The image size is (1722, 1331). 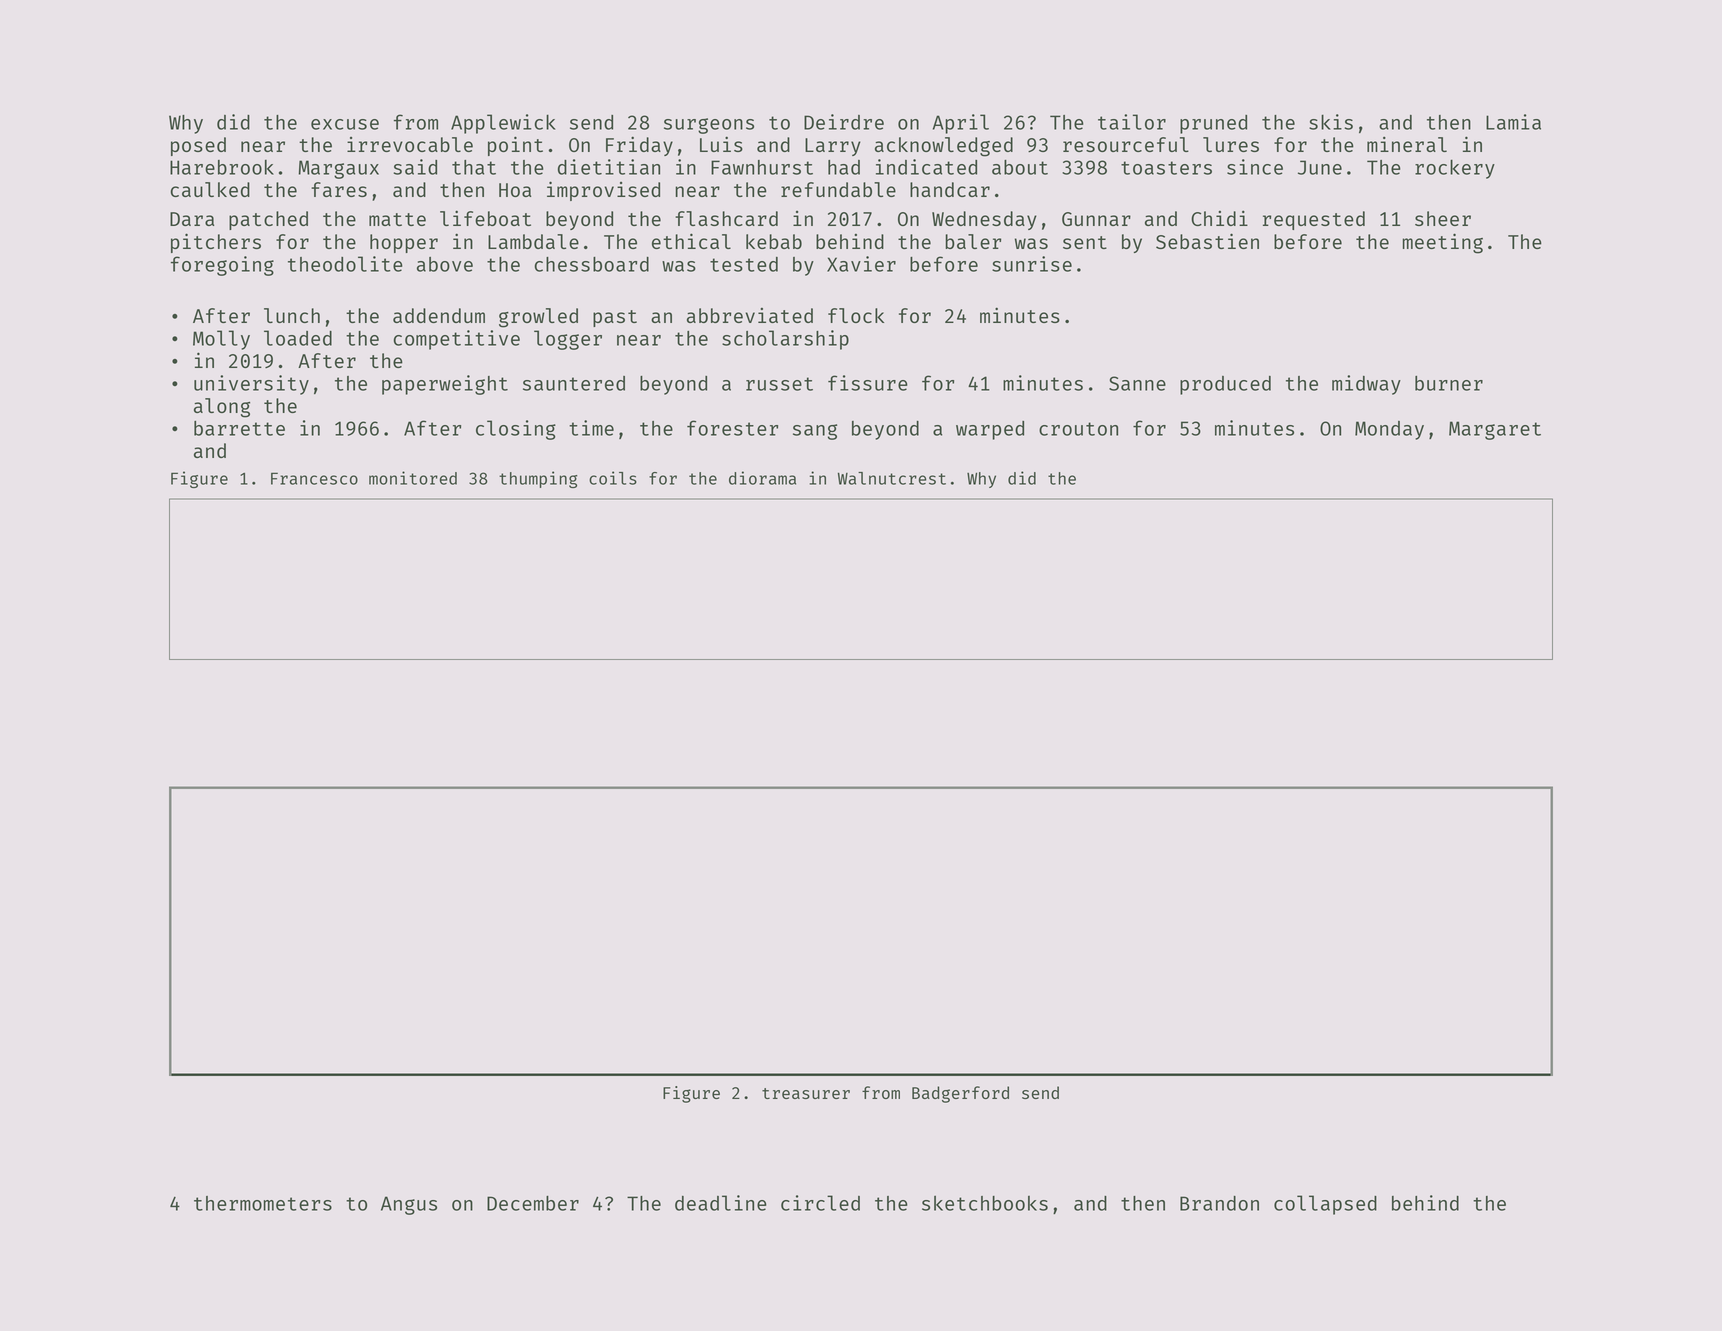 What do you see at coordinates (533, 1203) in the screenshot?
I see `December` at bounding box center [533, 1203].
